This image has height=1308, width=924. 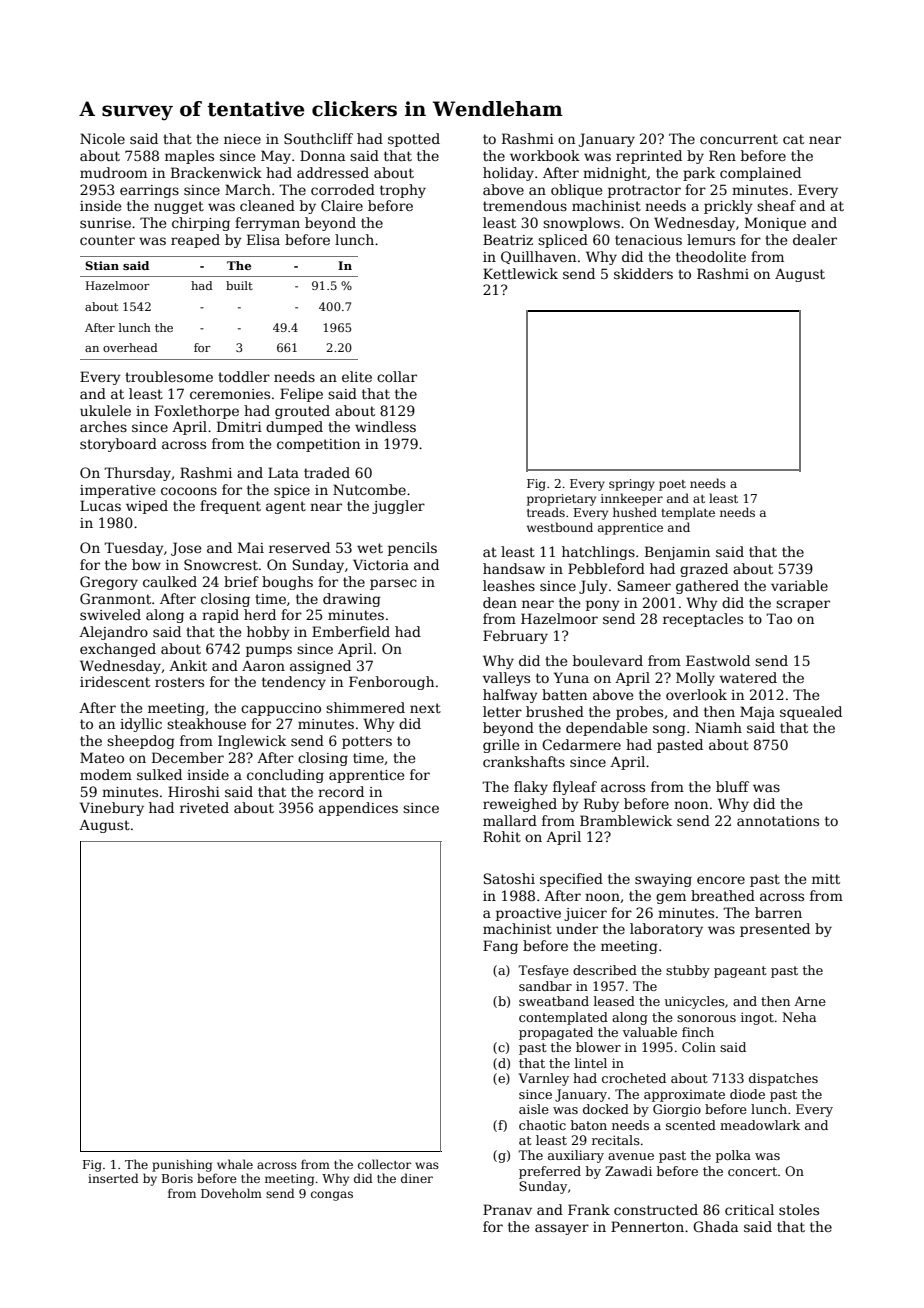 I want to click on inserted, so click(x=113, y=1178).
